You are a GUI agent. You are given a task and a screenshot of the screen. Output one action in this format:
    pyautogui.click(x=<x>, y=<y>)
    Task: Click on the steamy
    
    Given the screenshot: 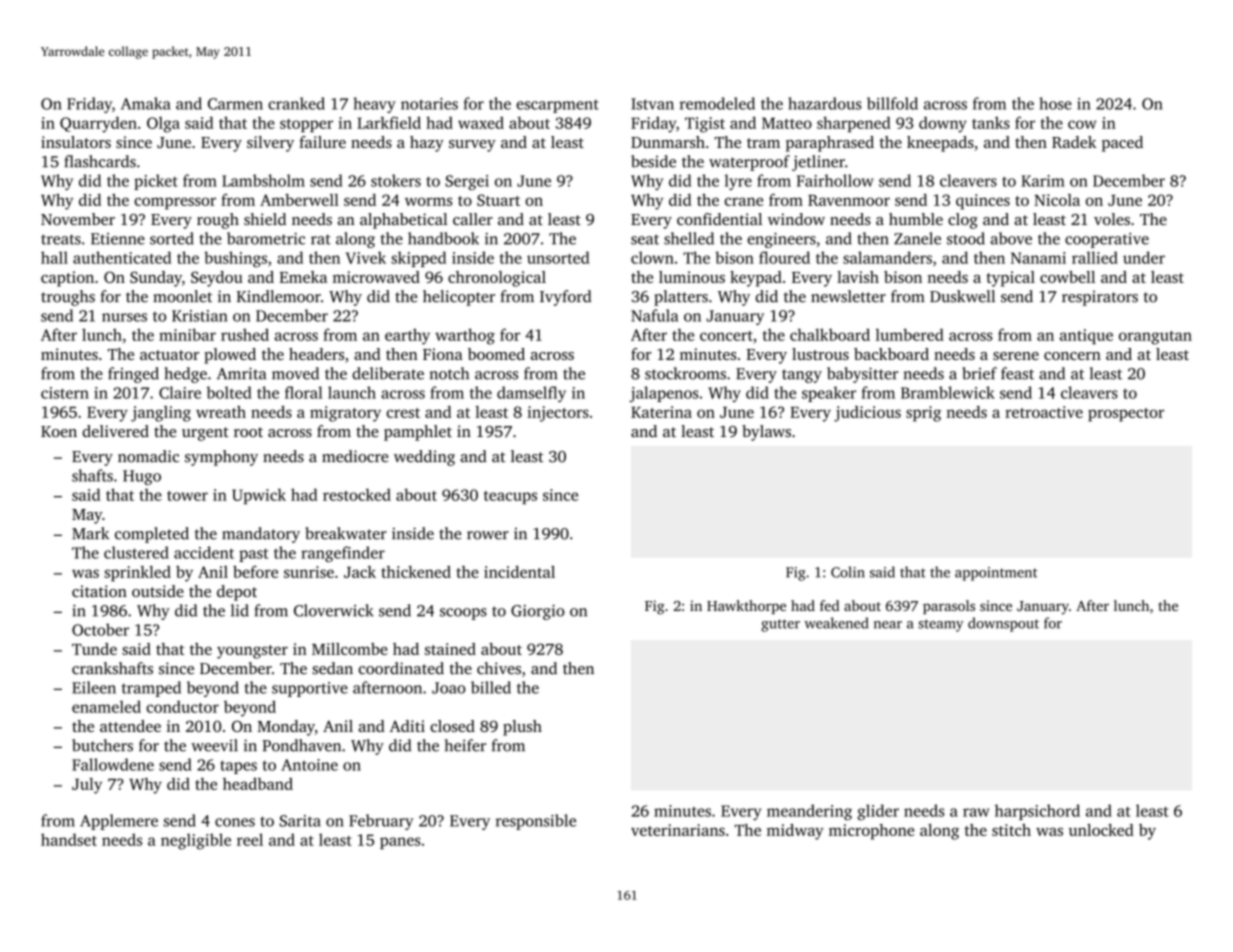 What is the action you would take?
    pyautogui.click(x=941, y=625)
